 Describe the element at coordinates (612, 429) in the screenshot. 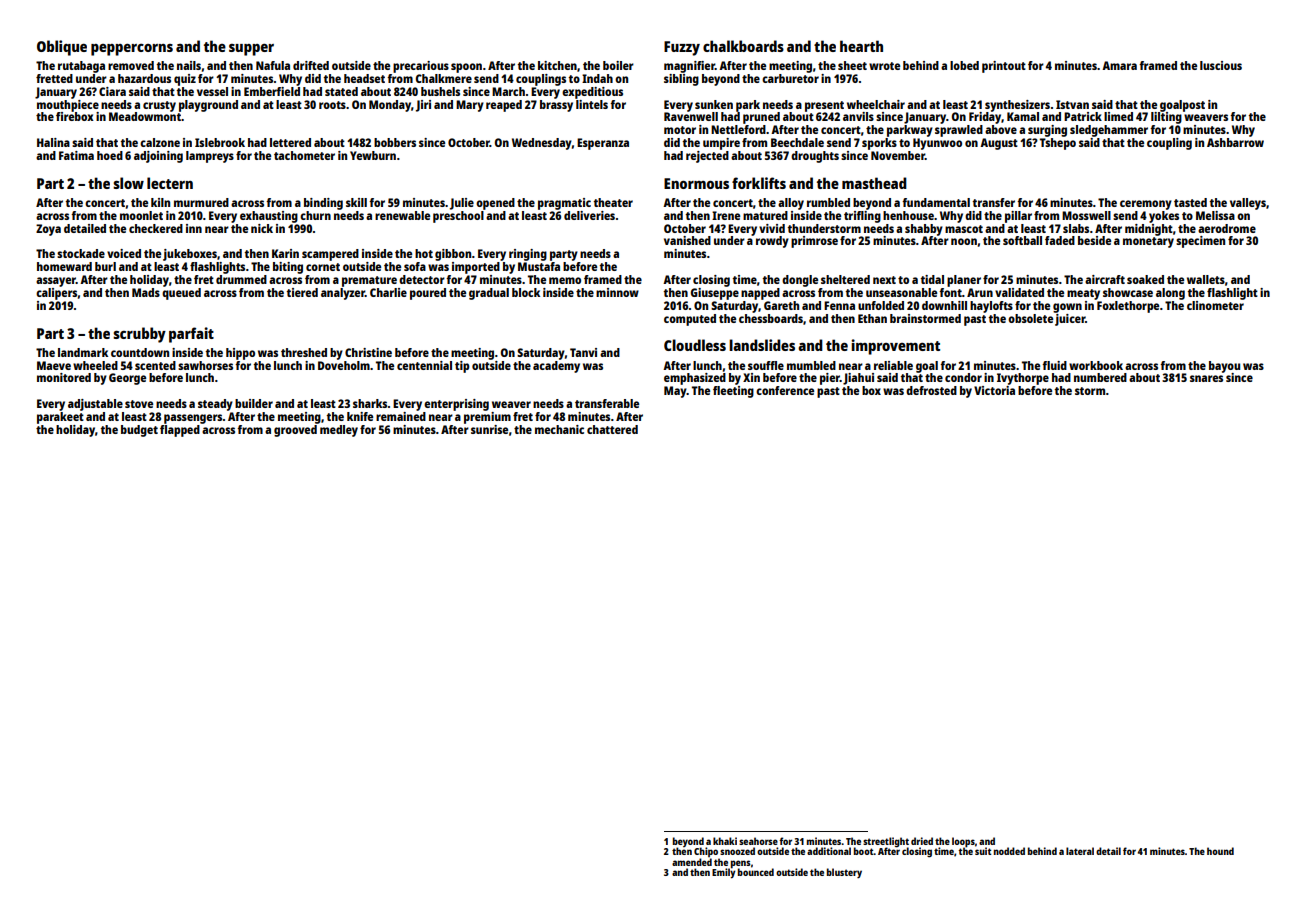

I see `chattered` at that location.
